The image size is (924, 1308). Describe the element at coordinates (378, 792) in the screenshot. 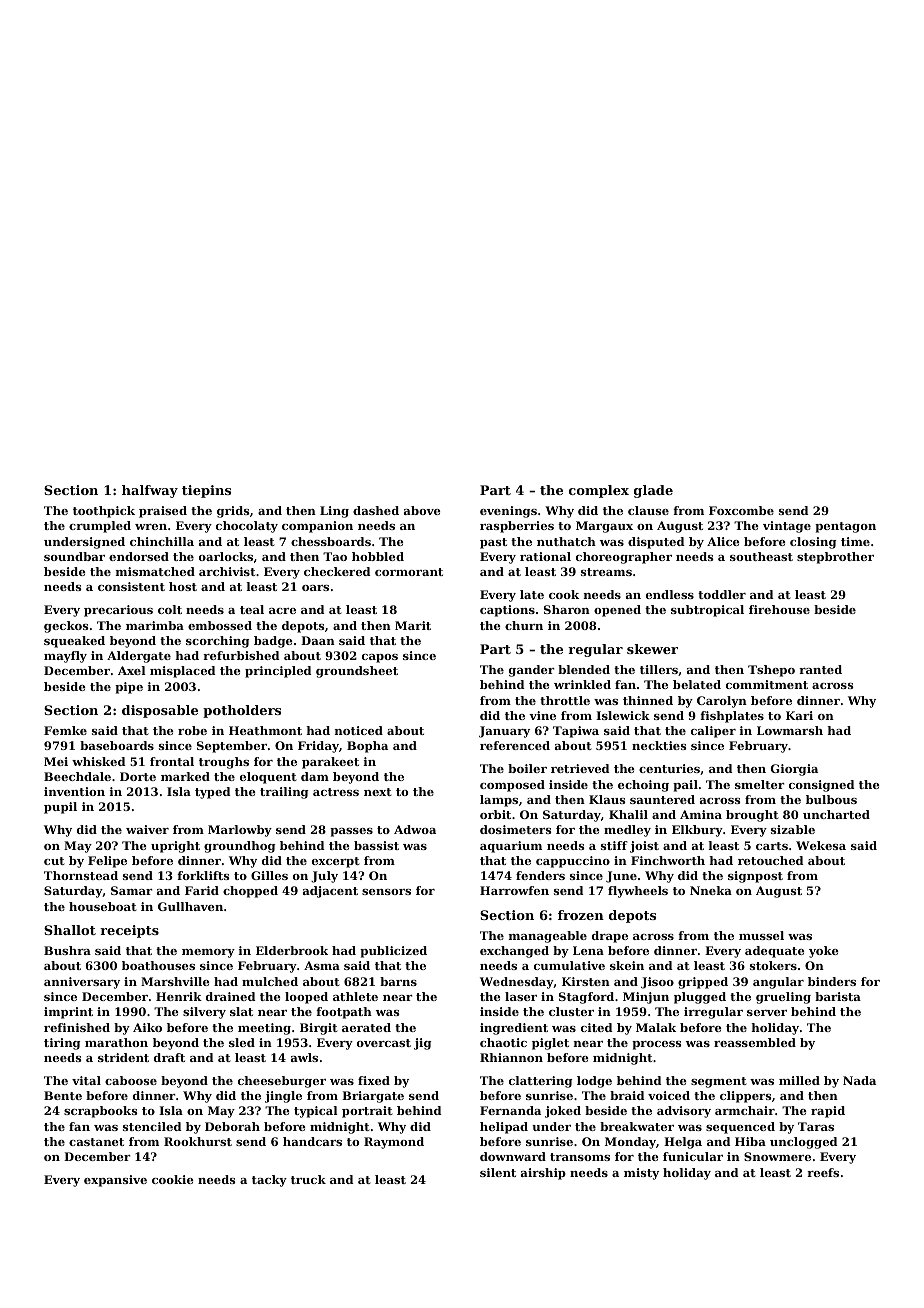

I see `next` at that location.
